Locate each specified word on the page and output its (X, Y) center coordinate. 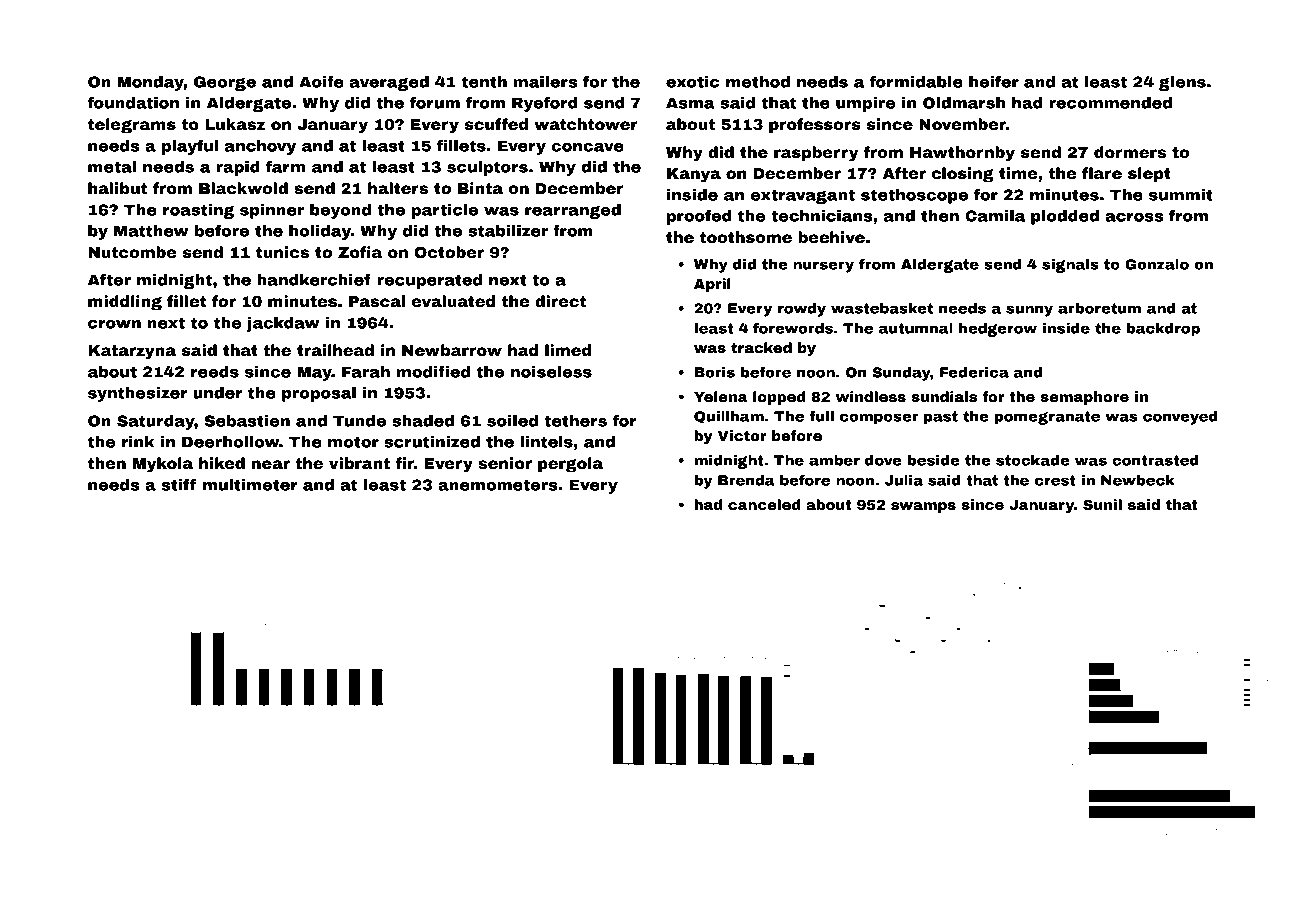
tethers (575, 421)
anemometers (498, 485)
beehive (831, 237)
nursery (823, 267)
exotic (692, 82)
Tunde (359, 421)
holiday (320, 232)
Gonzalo (1157, 264)
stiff (178, 485)
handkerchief (314, 280)
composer (879, 419)
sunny (1029, 311)
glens (1182, 83)
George (225, 83)
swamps (923, 507)
